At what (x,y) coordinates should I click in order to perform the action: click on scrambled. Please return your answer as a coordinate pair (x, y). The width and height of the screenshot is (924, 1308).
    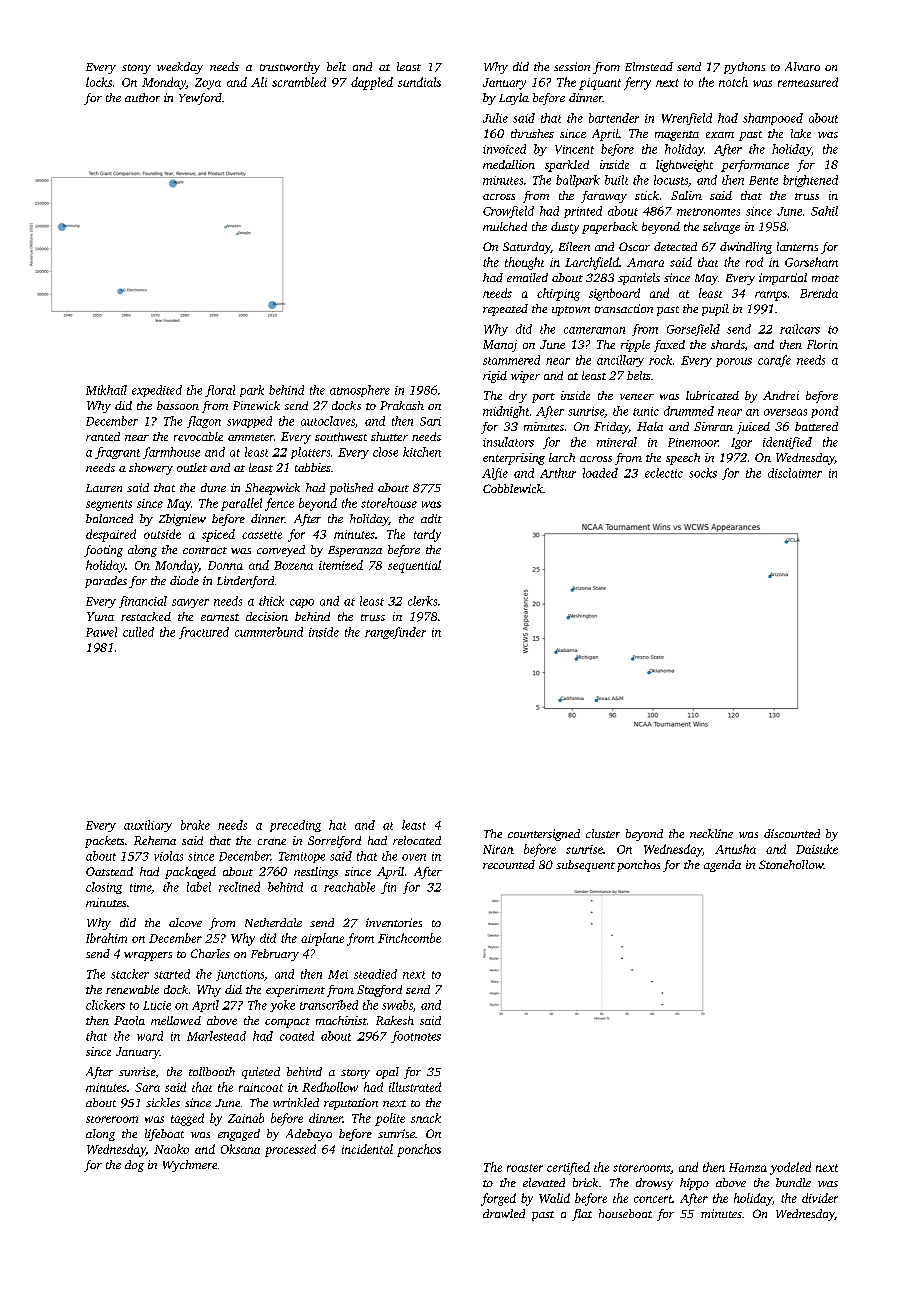
    Looking at the image, I should click on (299, 82).
